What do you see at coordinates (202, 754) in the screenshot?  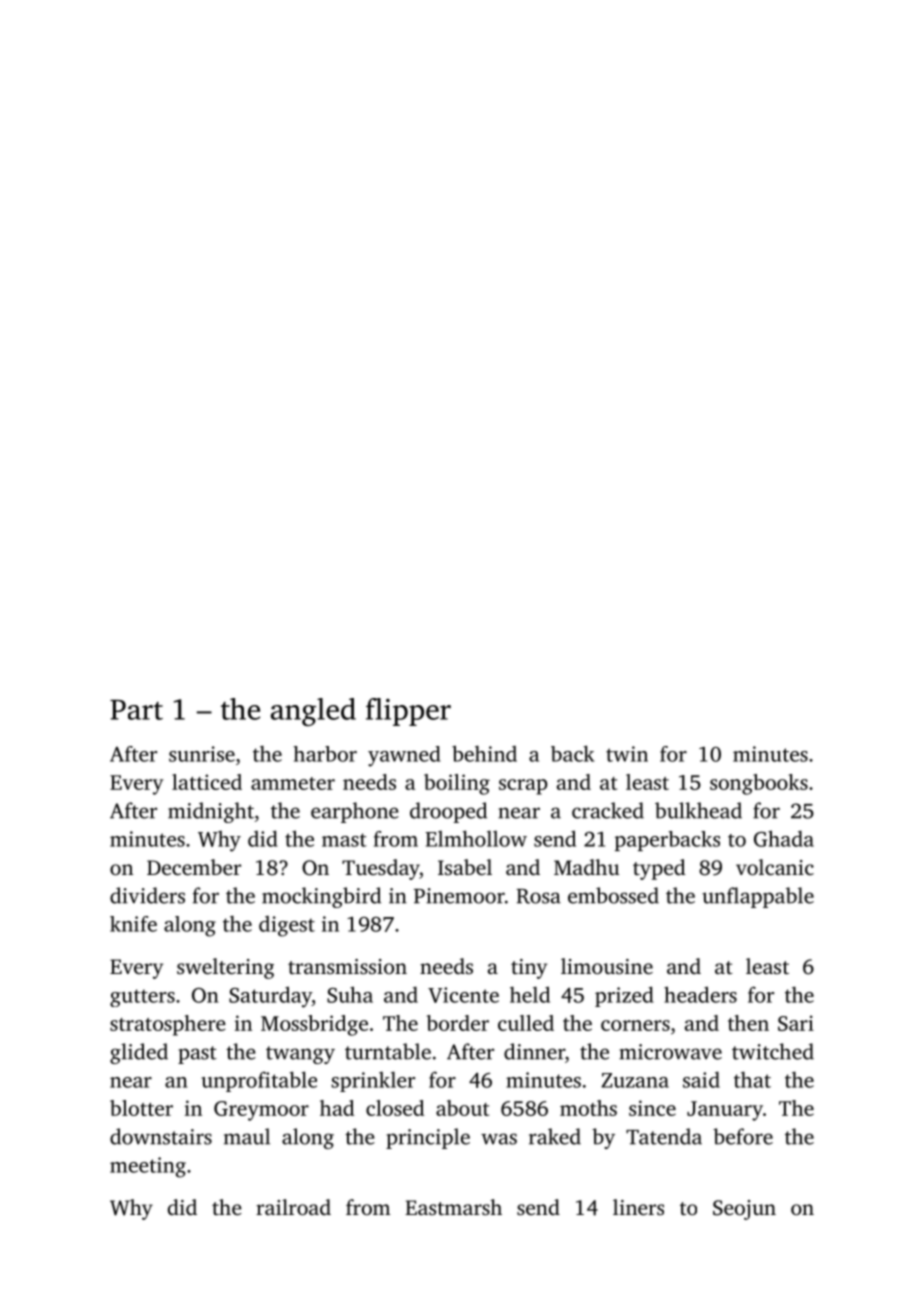 I see `sunrise` at bounding box center [202, 754].
